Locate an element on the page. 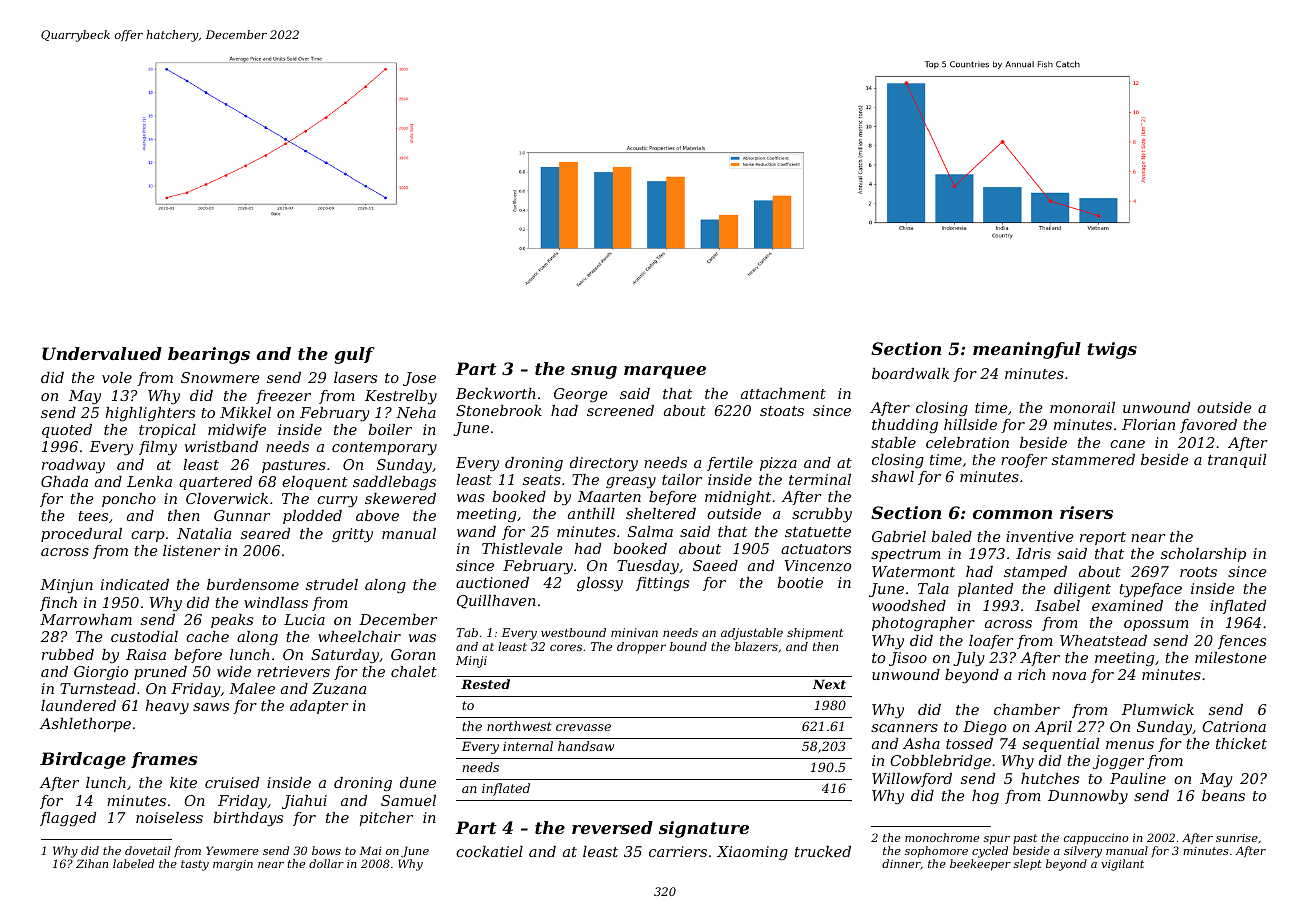  Next is located at coordinates (829, 684).
